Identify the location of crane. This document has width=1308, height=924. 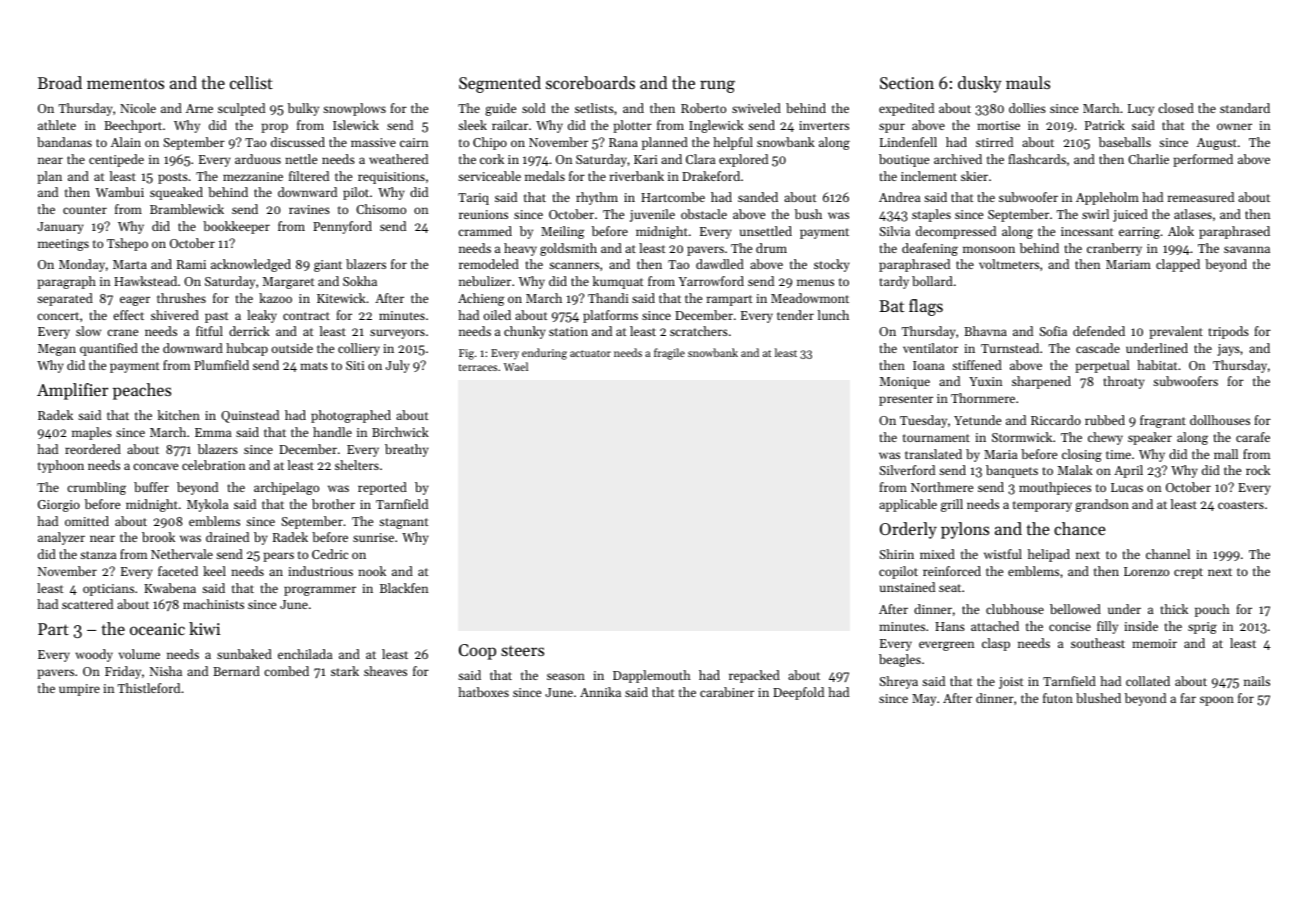
(122, 332).
